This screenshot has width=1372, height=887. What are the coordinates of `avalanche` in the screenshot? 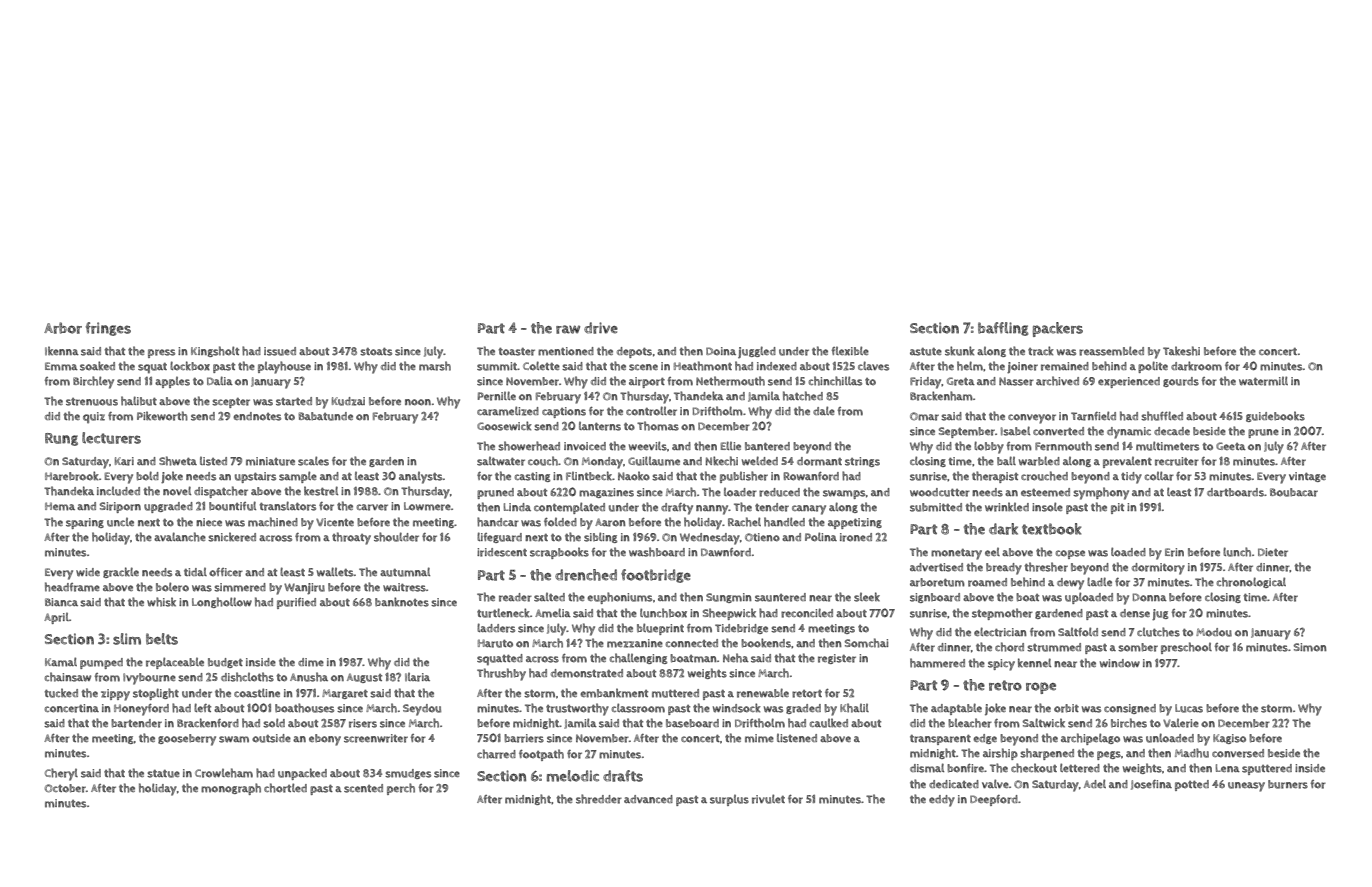 It's located at (180, 537).
